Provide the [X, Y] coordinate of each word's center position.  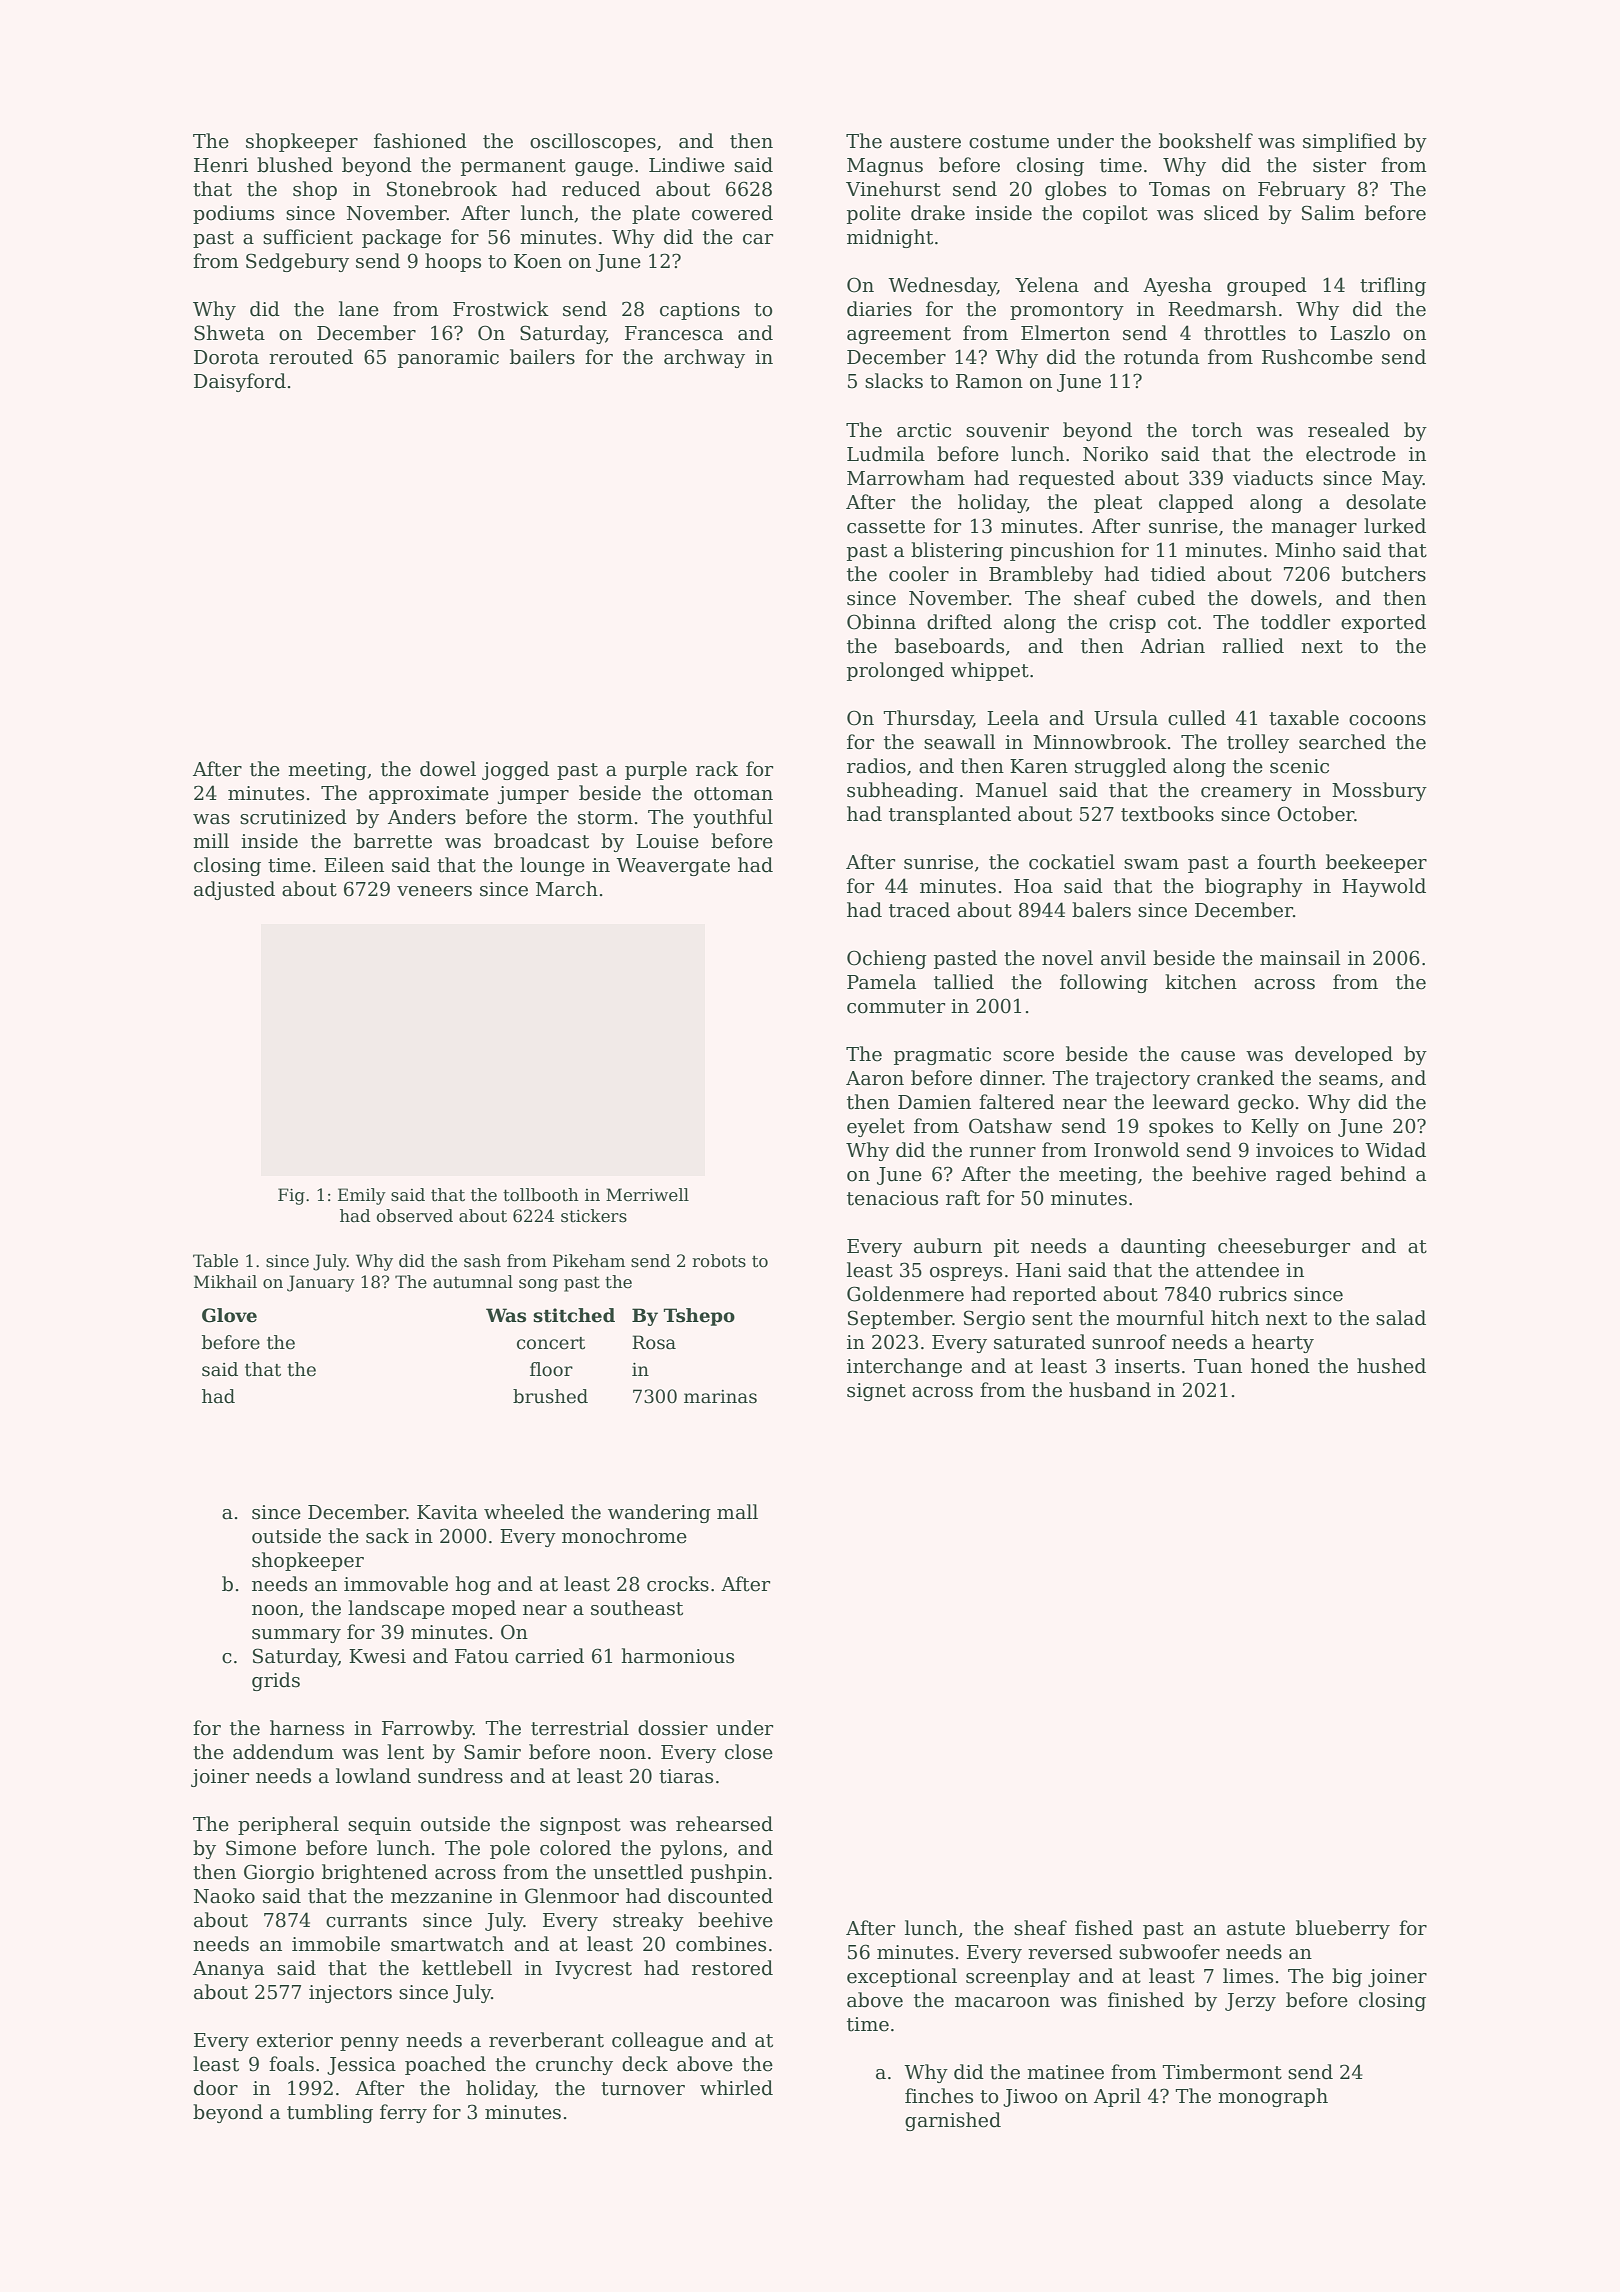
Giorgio [279, 1873]
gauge [604, 169]
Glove [229, 1315]
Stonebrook [442, 189]
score [1028, 1056]
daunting [1163, 1247]
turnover [643, 2089]
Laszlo [1360, 333]
